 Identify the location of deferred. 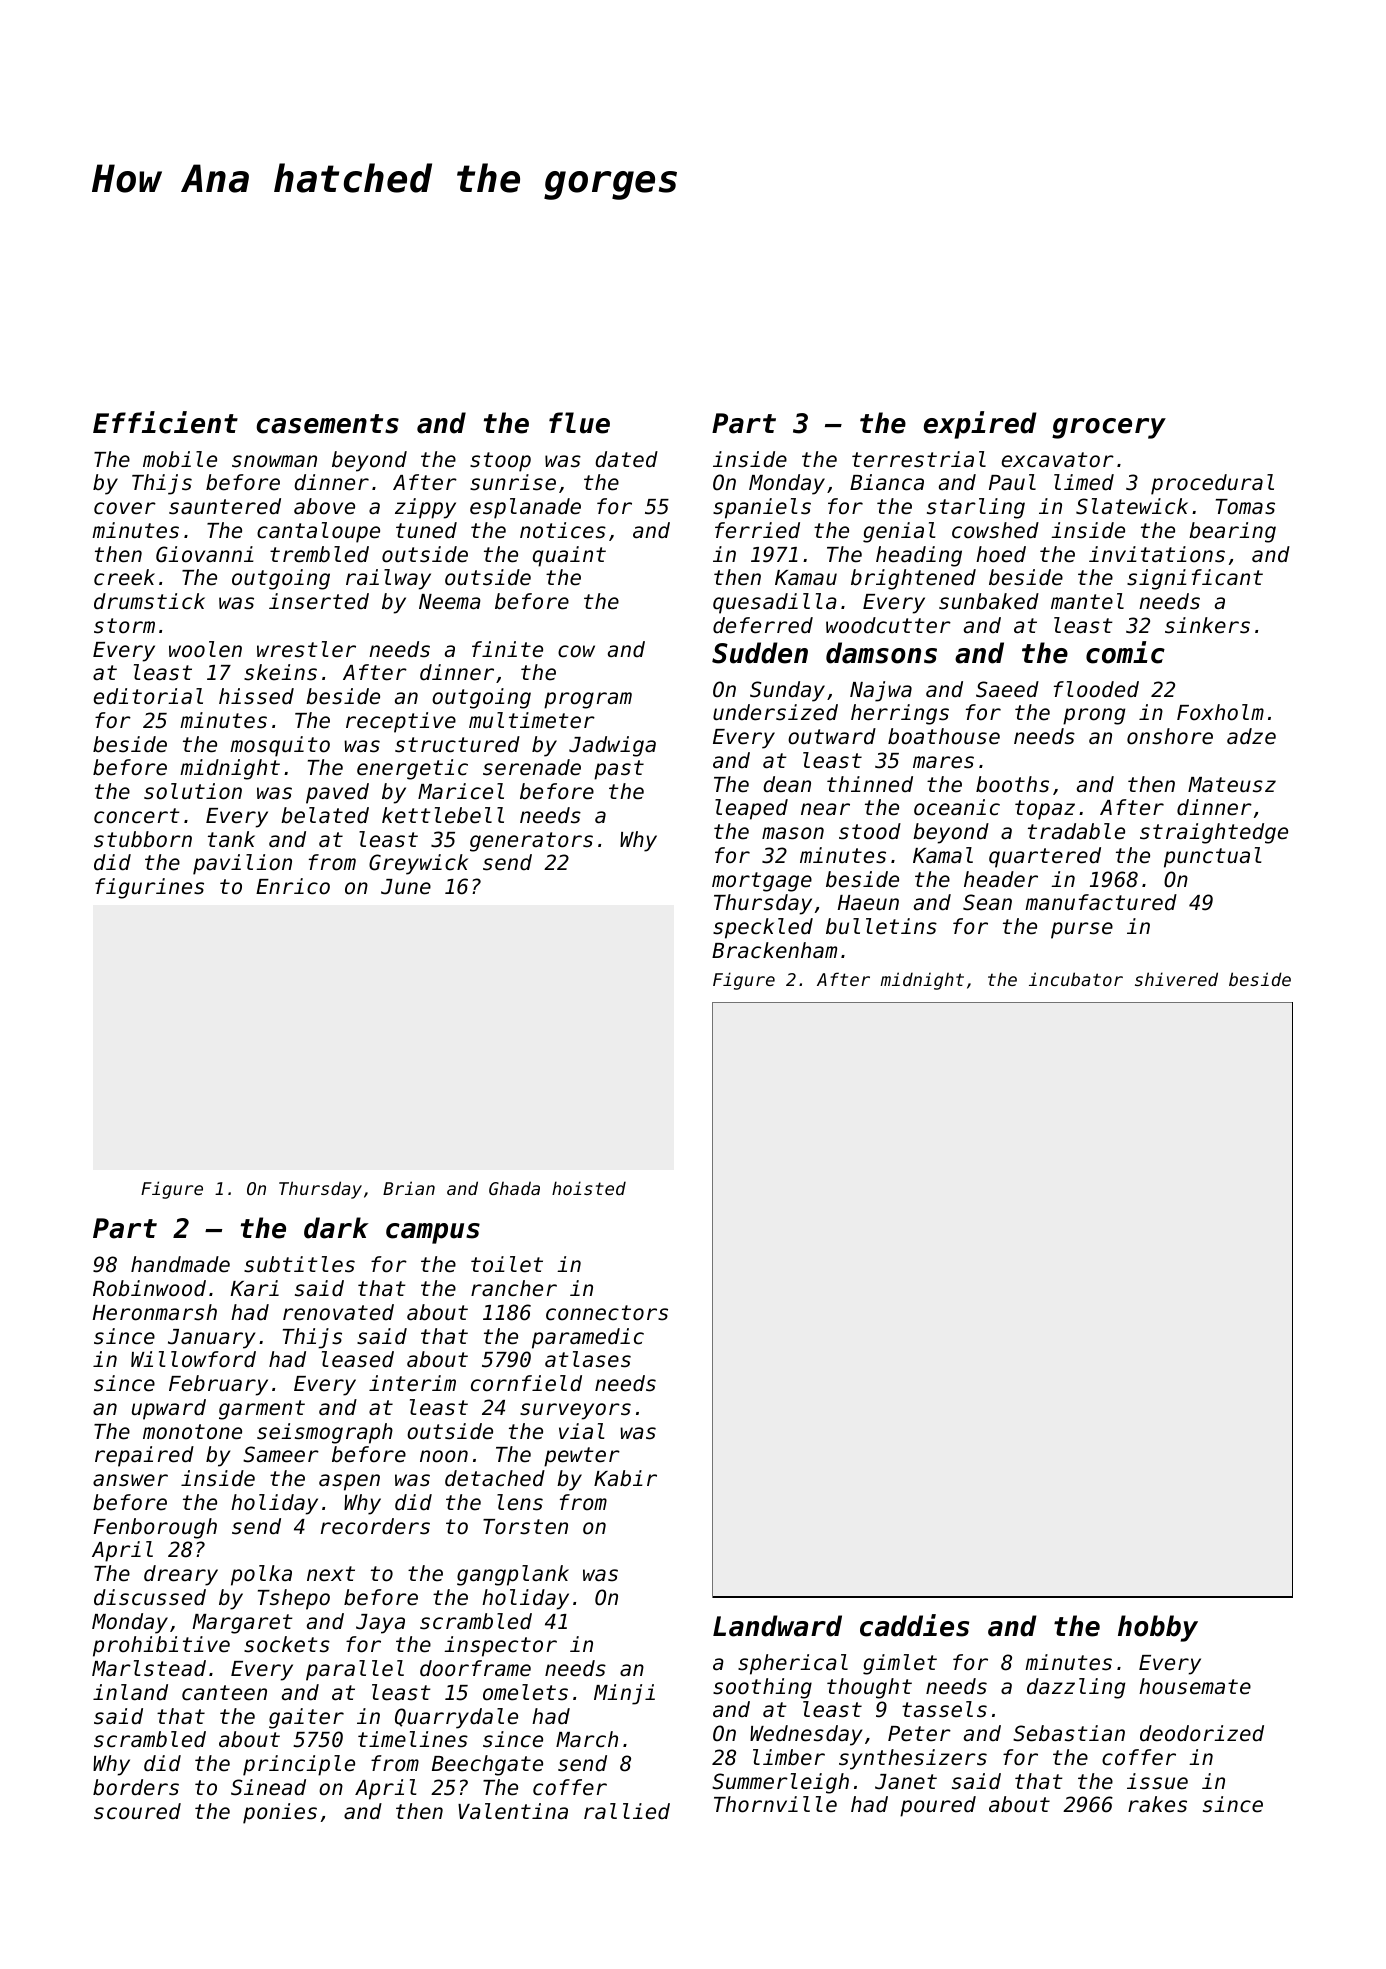
(763, 625).
